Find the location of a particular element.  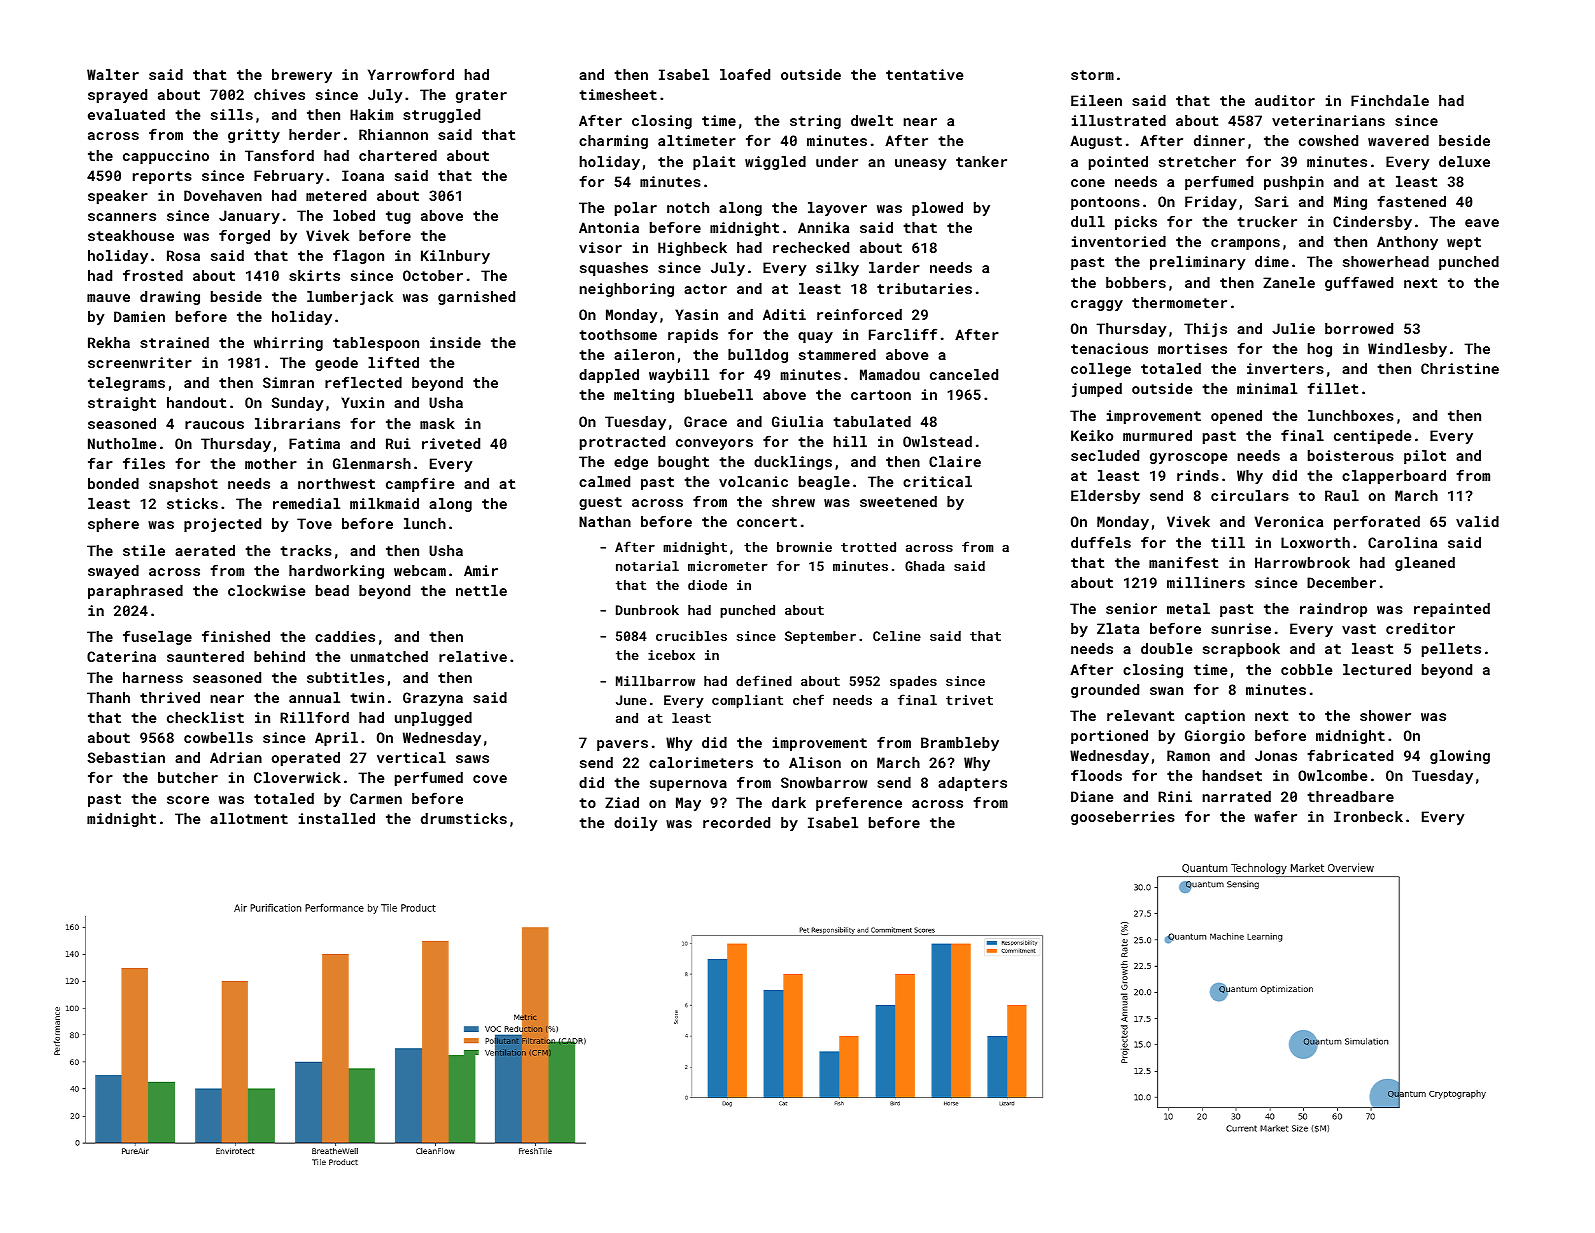

brewery is located at coordinates (302, 76).
